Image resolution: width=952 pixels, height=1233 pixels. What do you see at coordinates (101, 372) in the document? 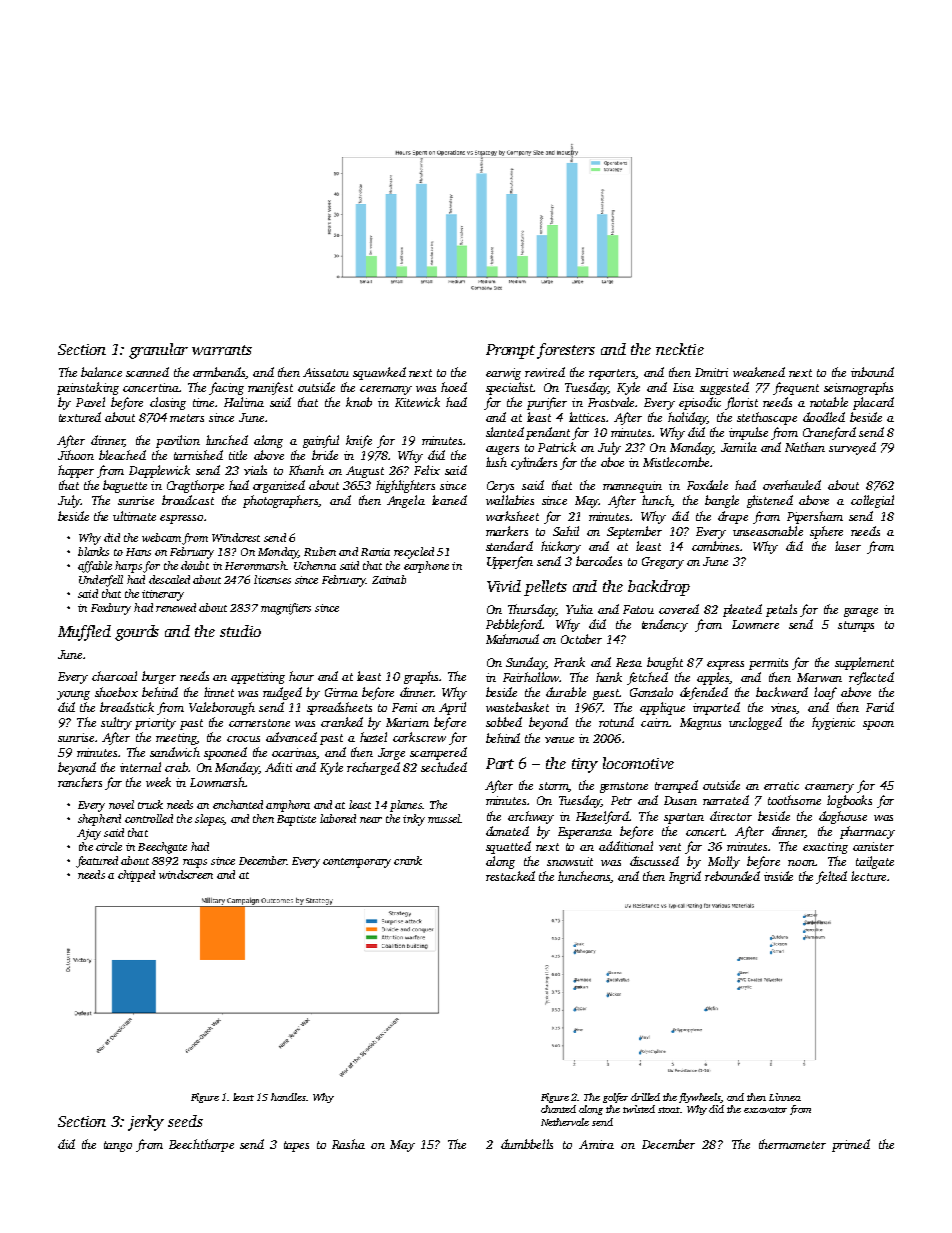
I see `balance` at bounding box center [101, 372].
